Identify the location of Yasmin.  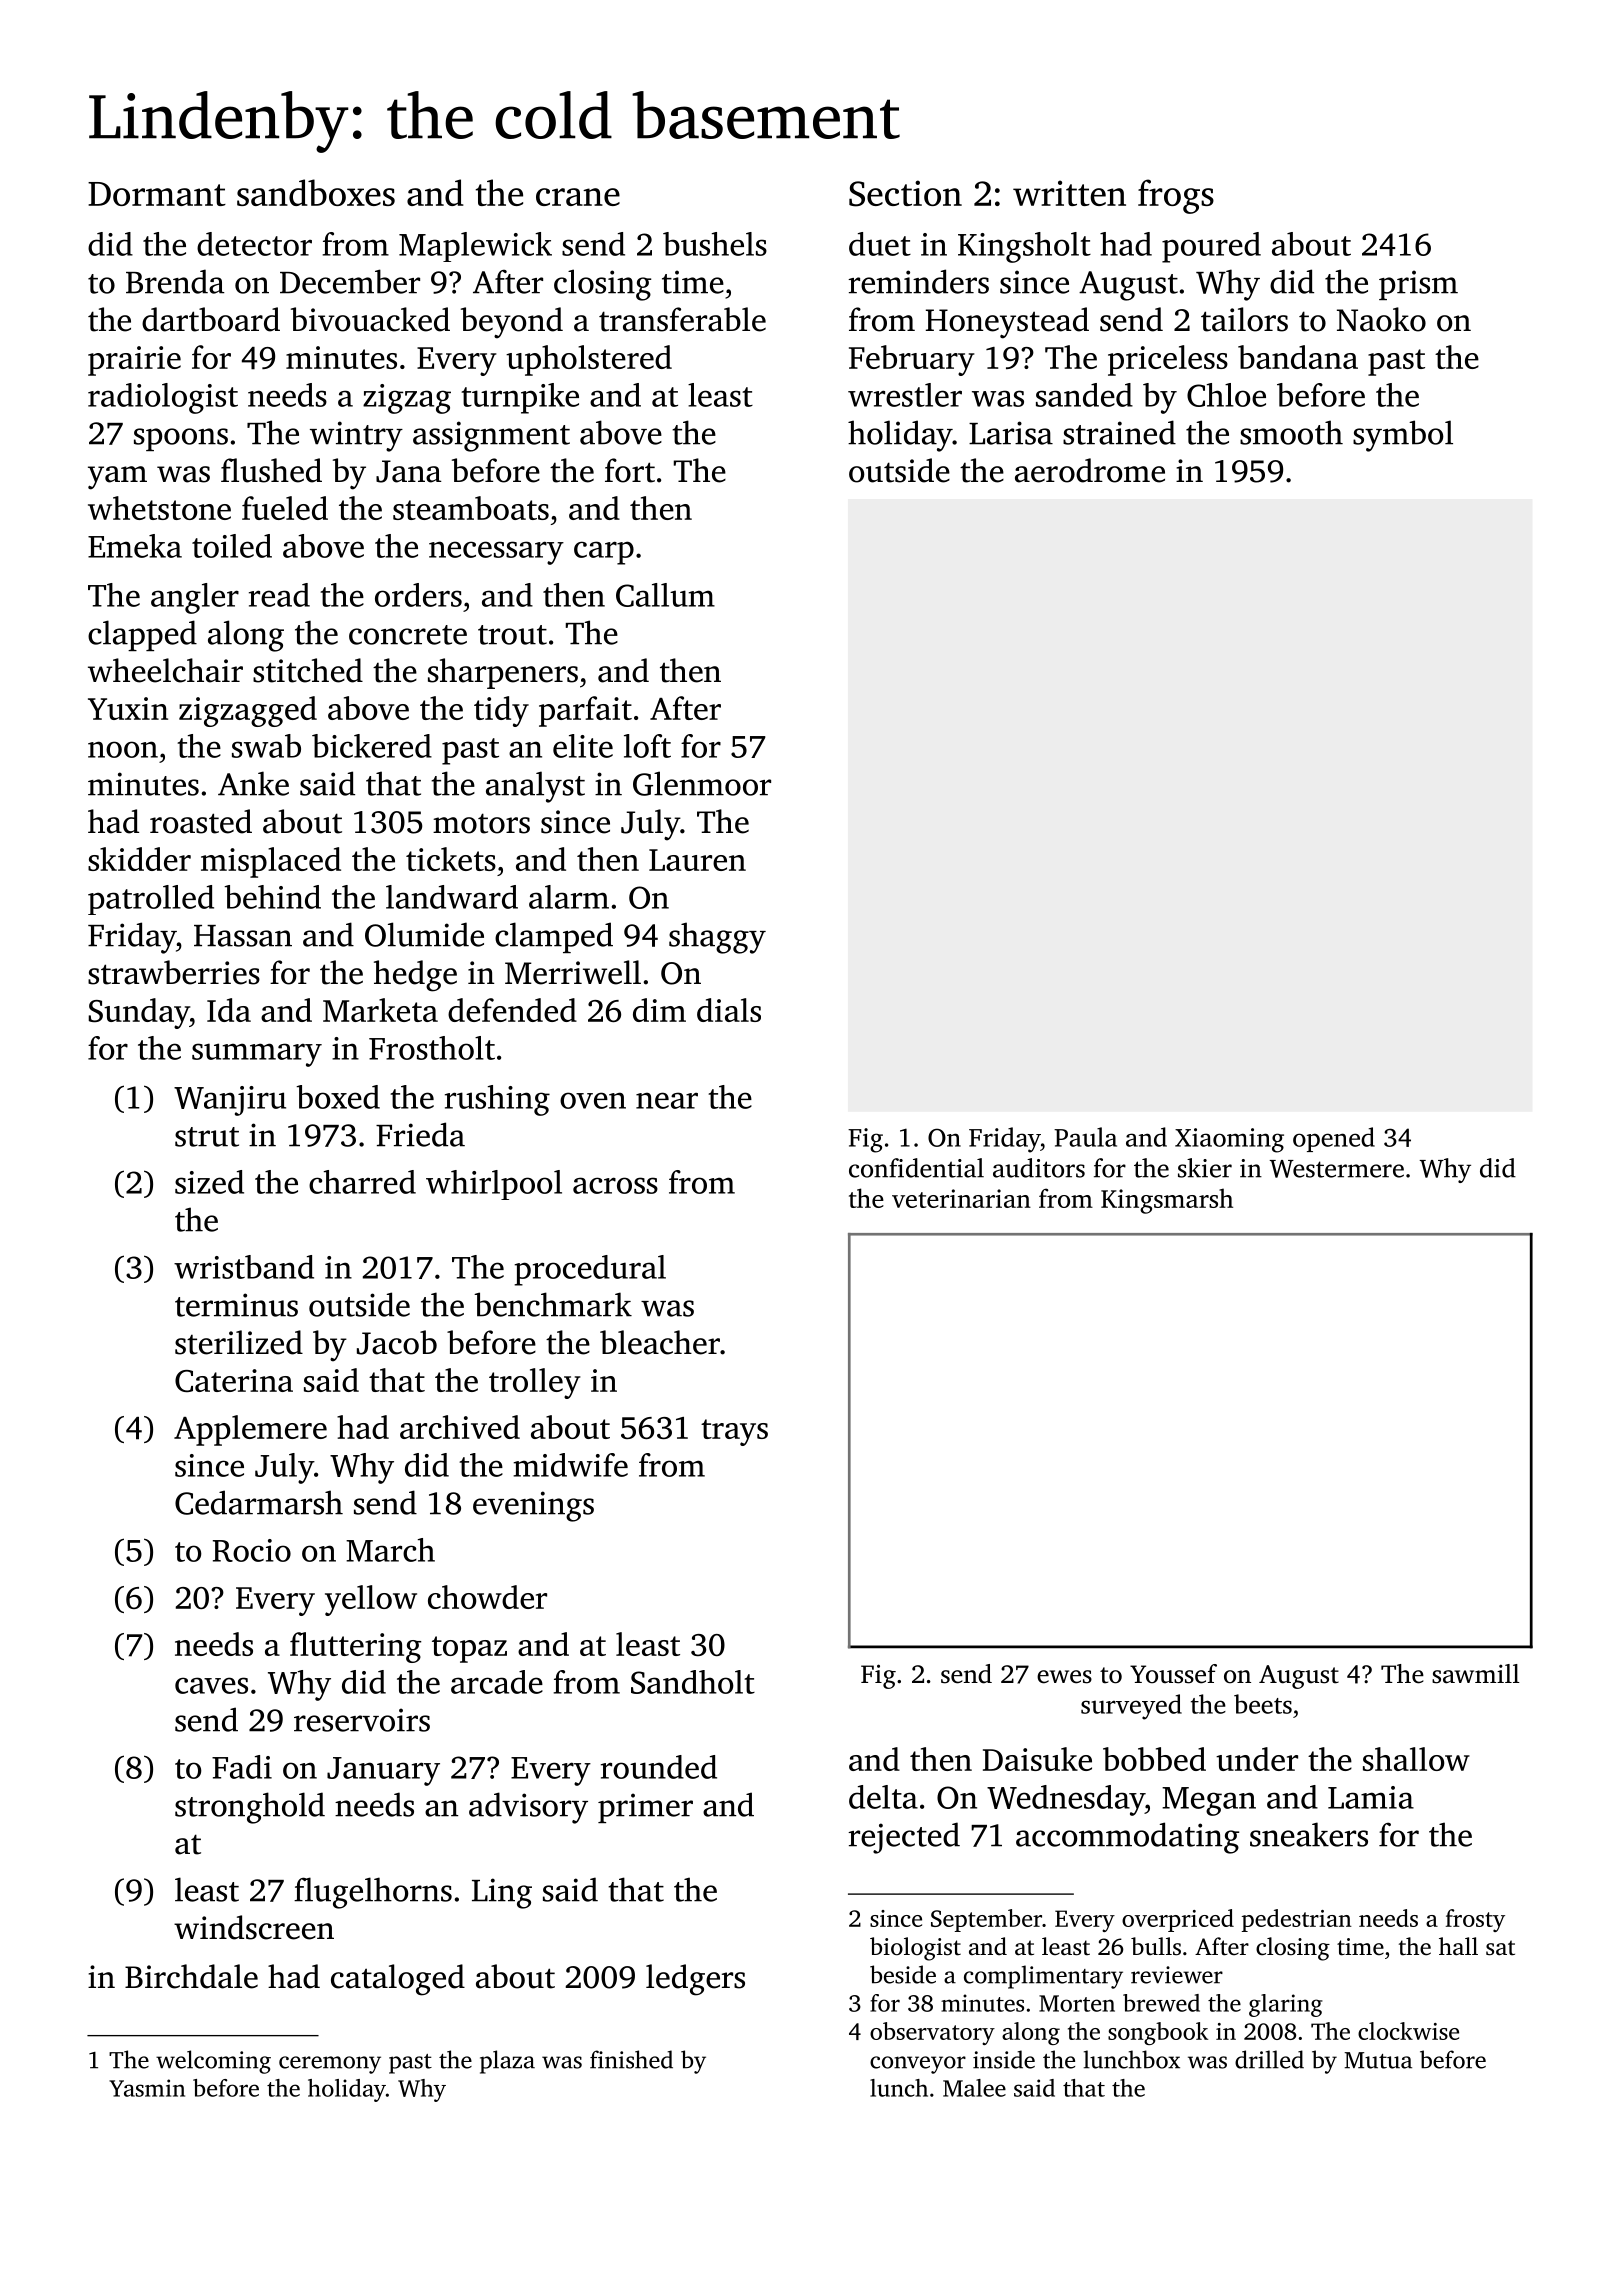
(147, 2088).
